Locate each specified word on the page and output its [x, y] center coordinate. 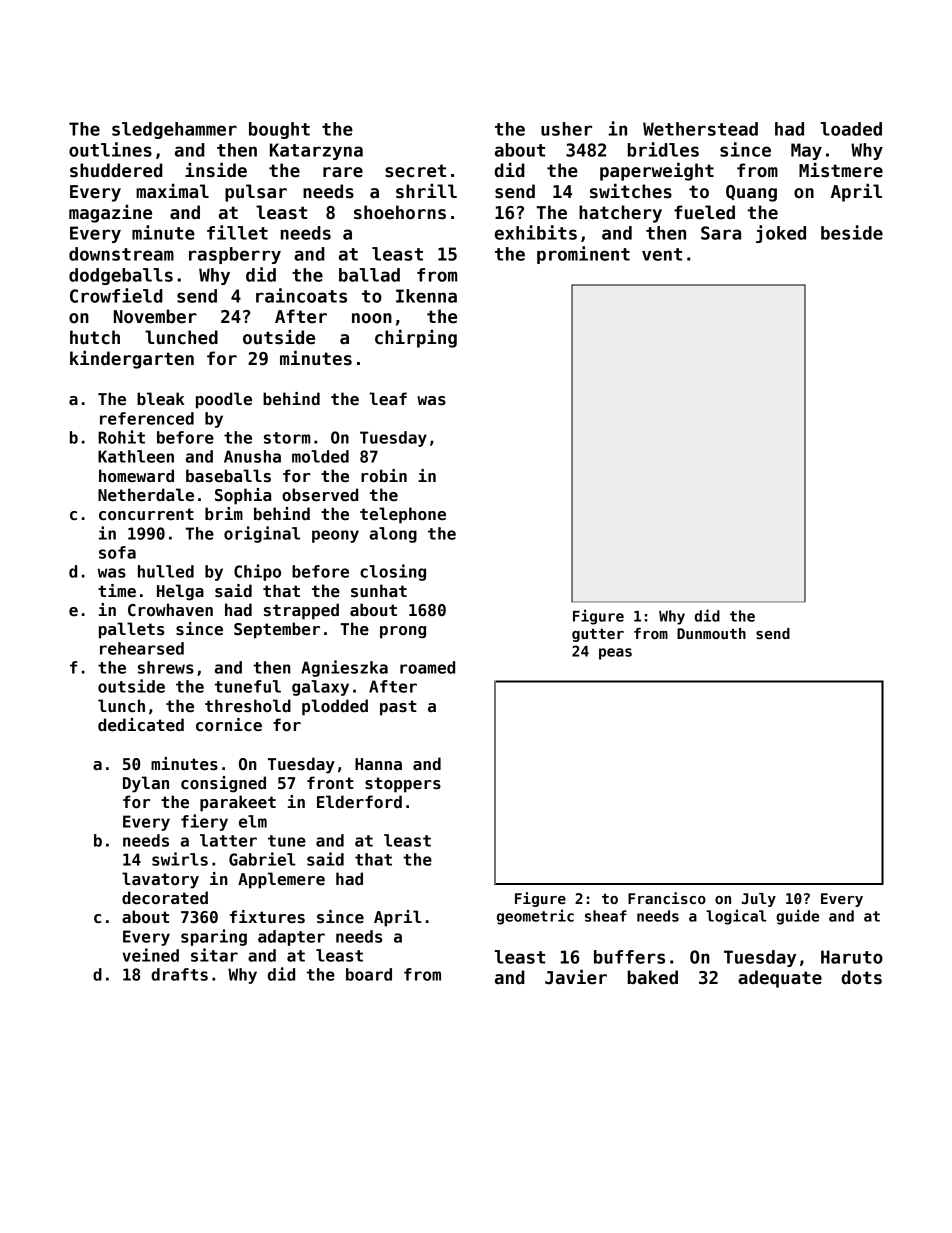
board [369, 974]
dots [862, 977]
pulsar [256, 193]
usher [566, 129]
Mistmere [841, 170]
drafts [179, 974]
